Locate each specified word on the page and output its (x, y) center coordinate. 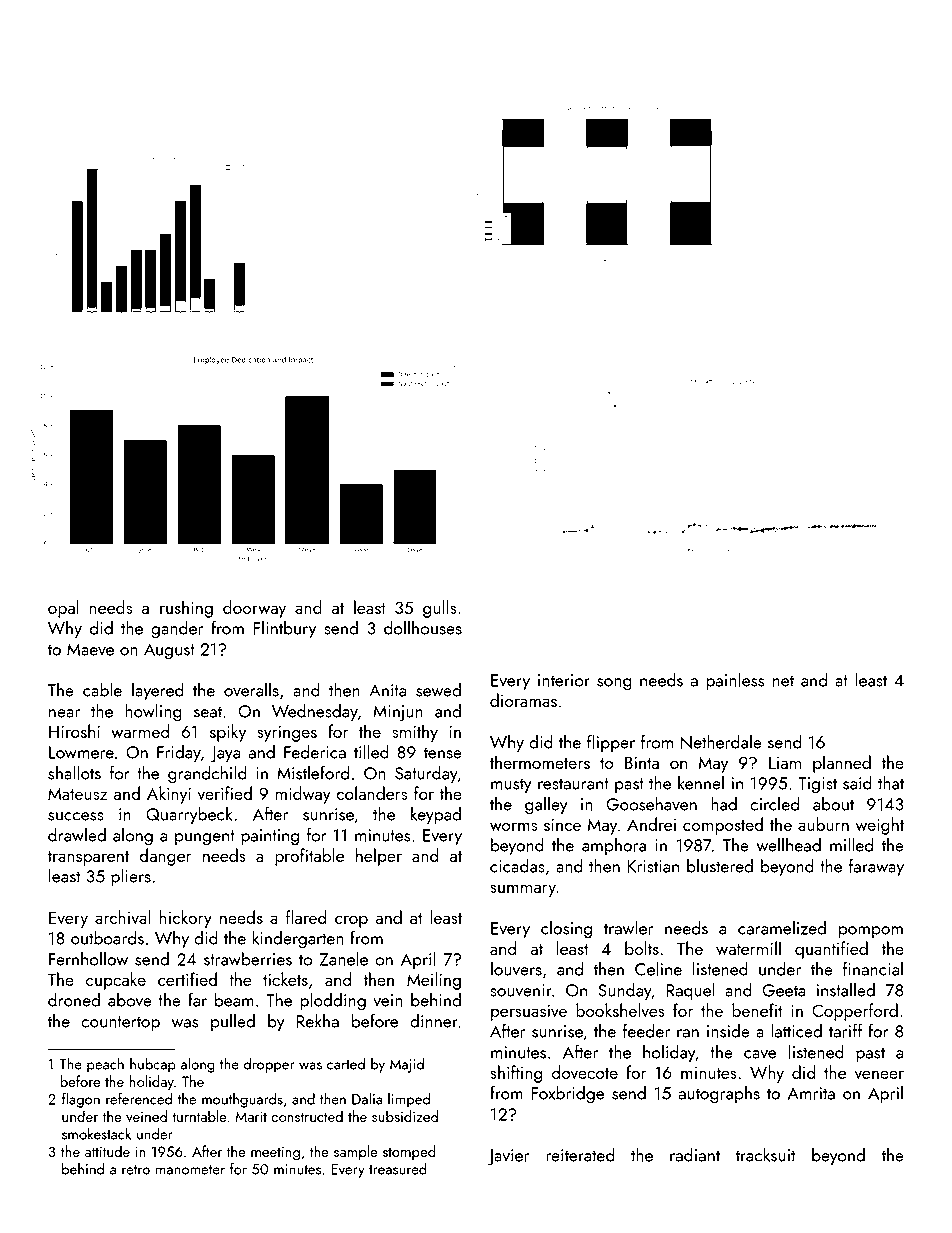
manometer (190, 1170)
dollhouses (423, 628)
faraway (876, 868)
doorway (254, 609)
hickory (185, 919)
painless (735, 681)
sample (356, 1152)
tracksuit (765, 1155)
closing (566, 930)
